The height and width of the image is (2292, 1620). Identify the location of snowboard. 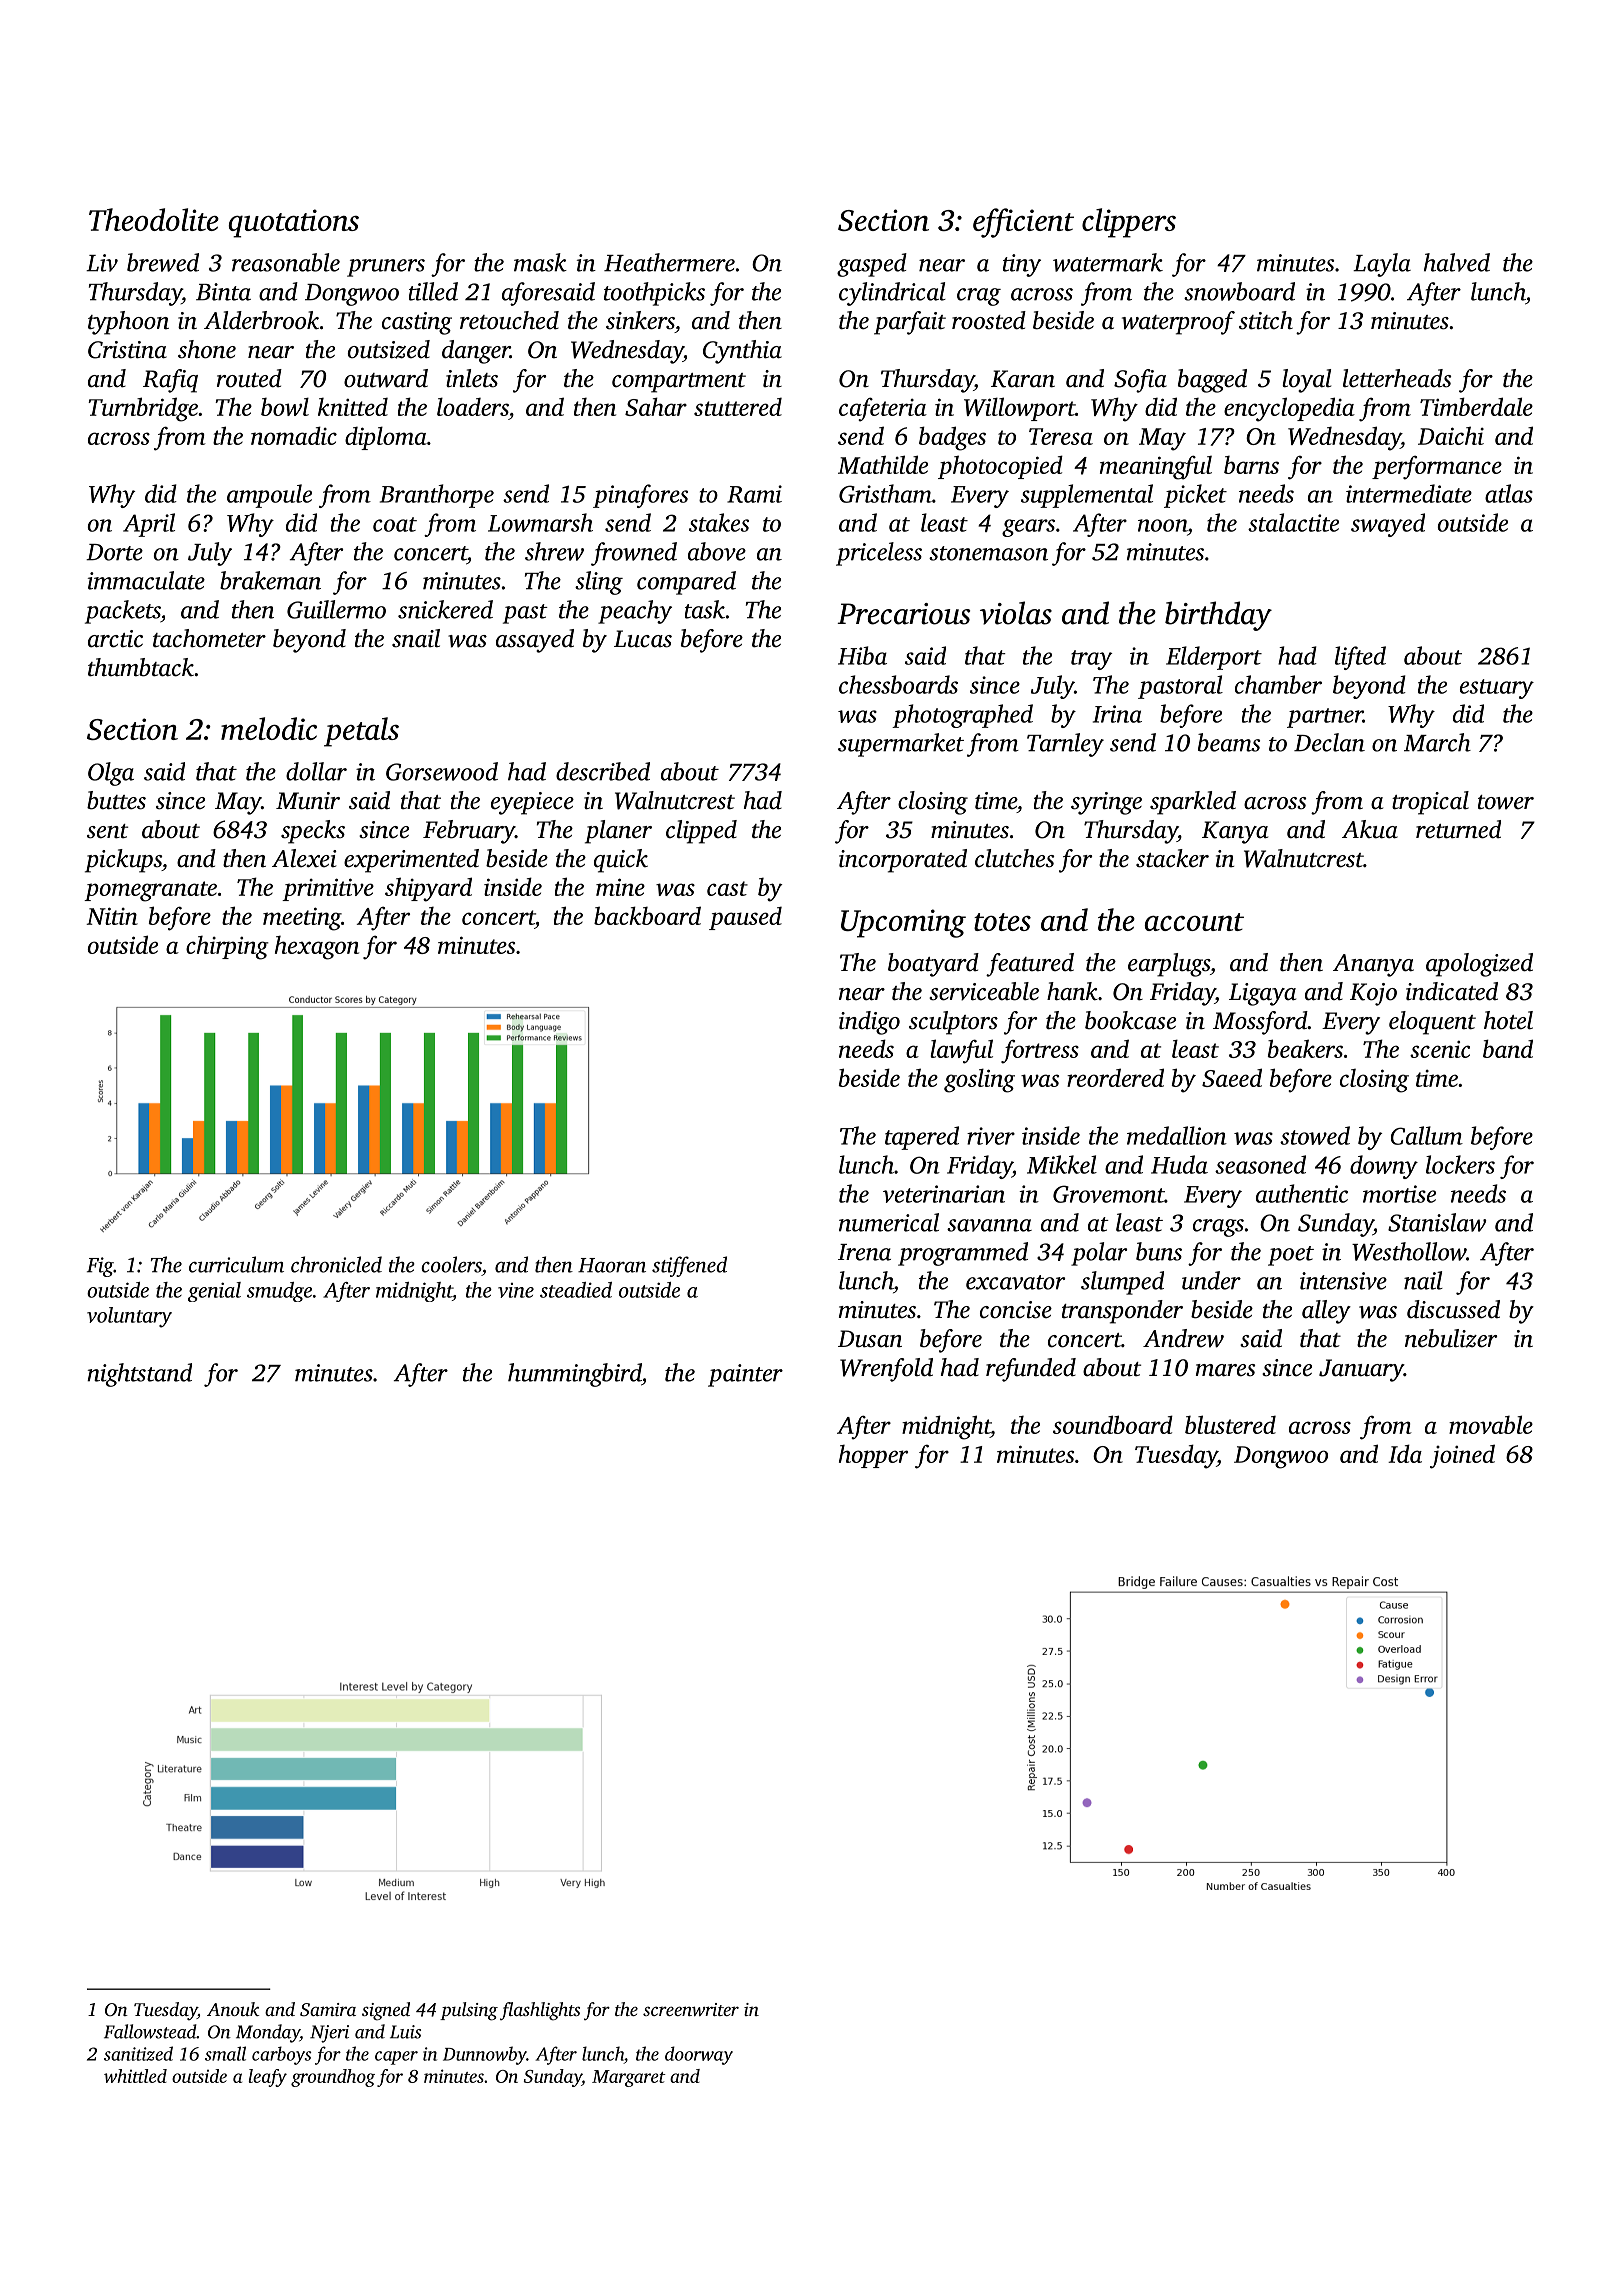
(1239, 291).
